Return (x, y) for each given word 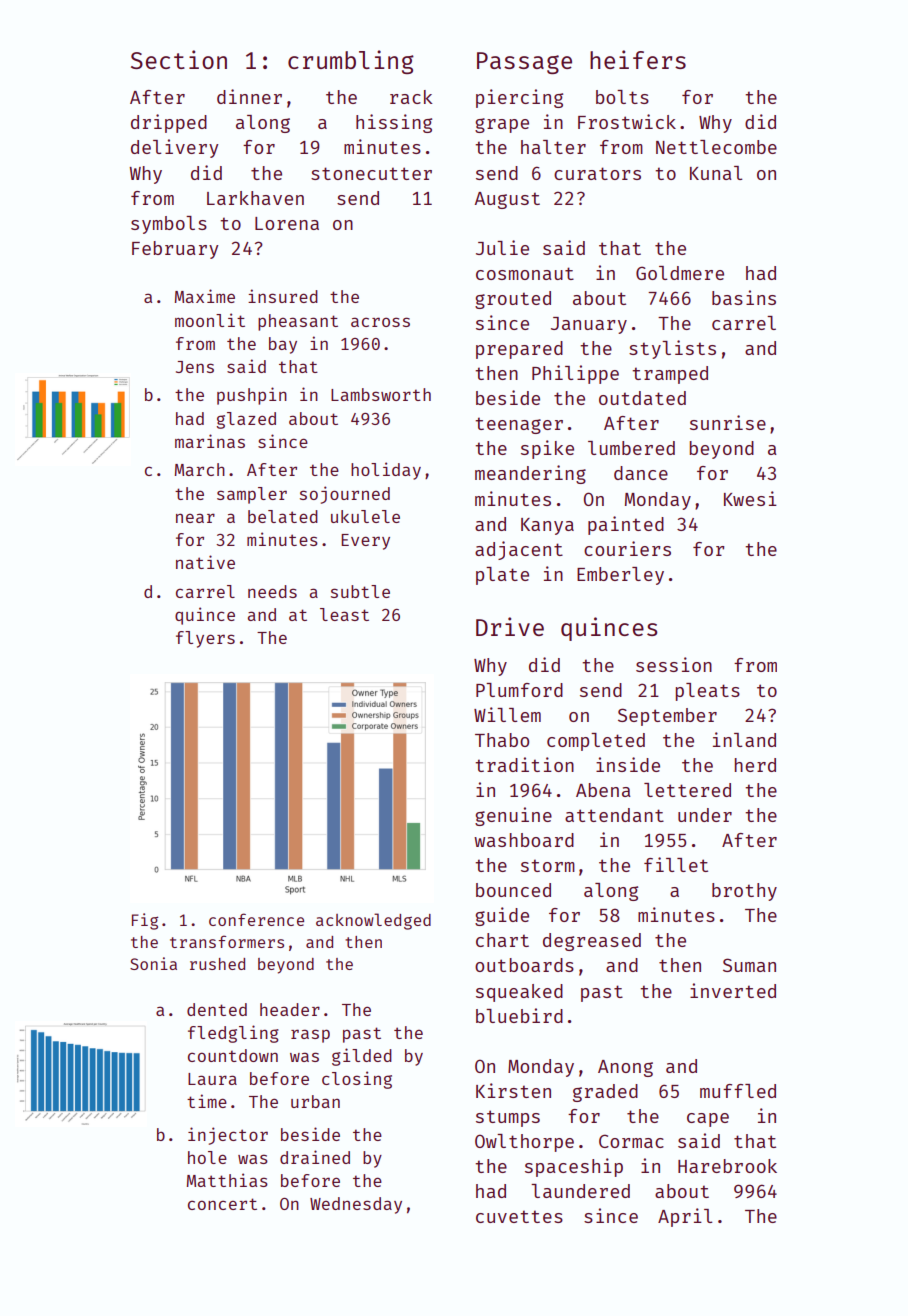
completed (596, 742)
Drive (510, 626)
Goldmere (680, 273)
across (380, 322)
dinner (249, 96)
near (195, 518)
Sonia (153, 963)
